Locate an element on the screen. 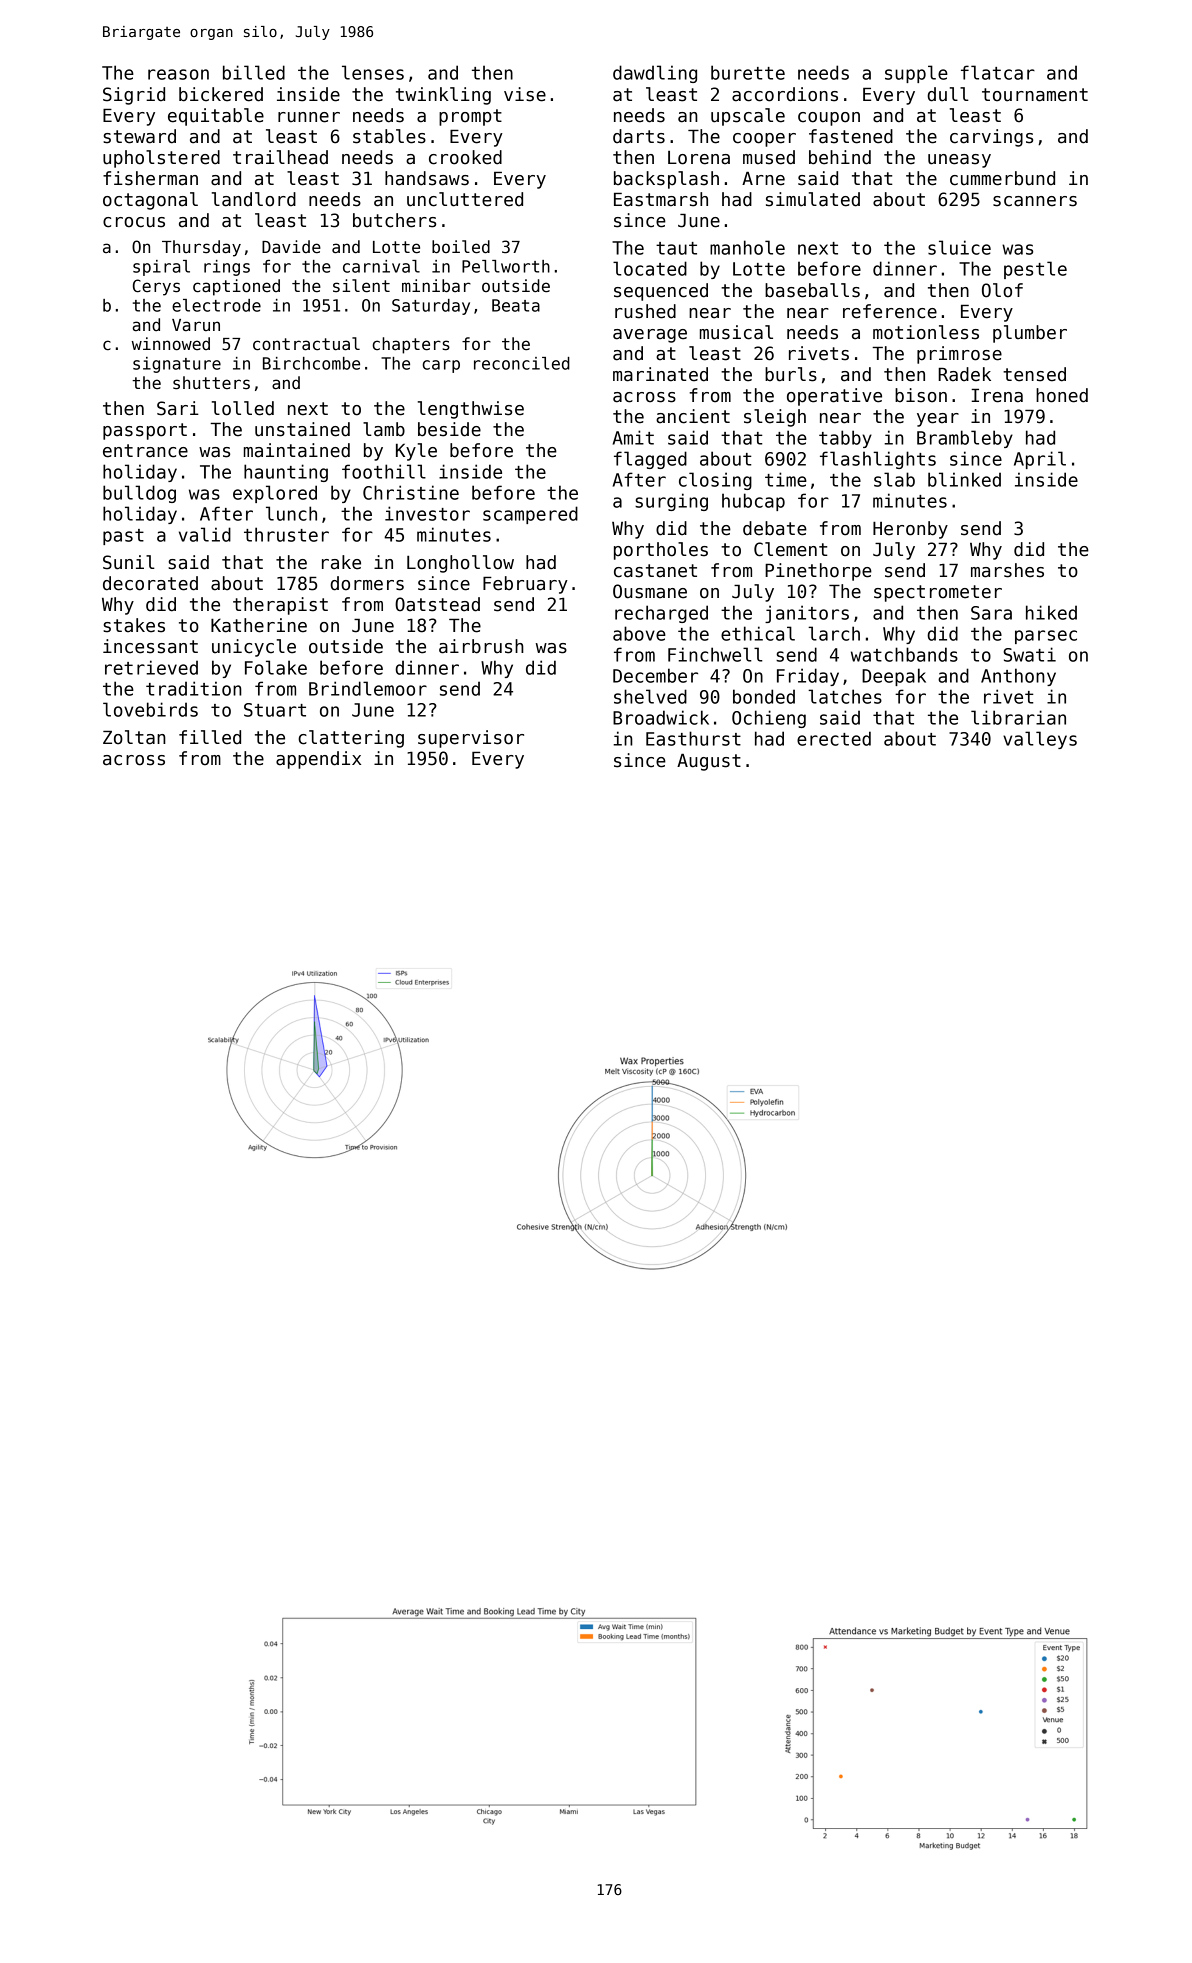 Image resolution: width=1192 pixels, height=1963 pixels. Lorena is located at coordinates (699, 158).
